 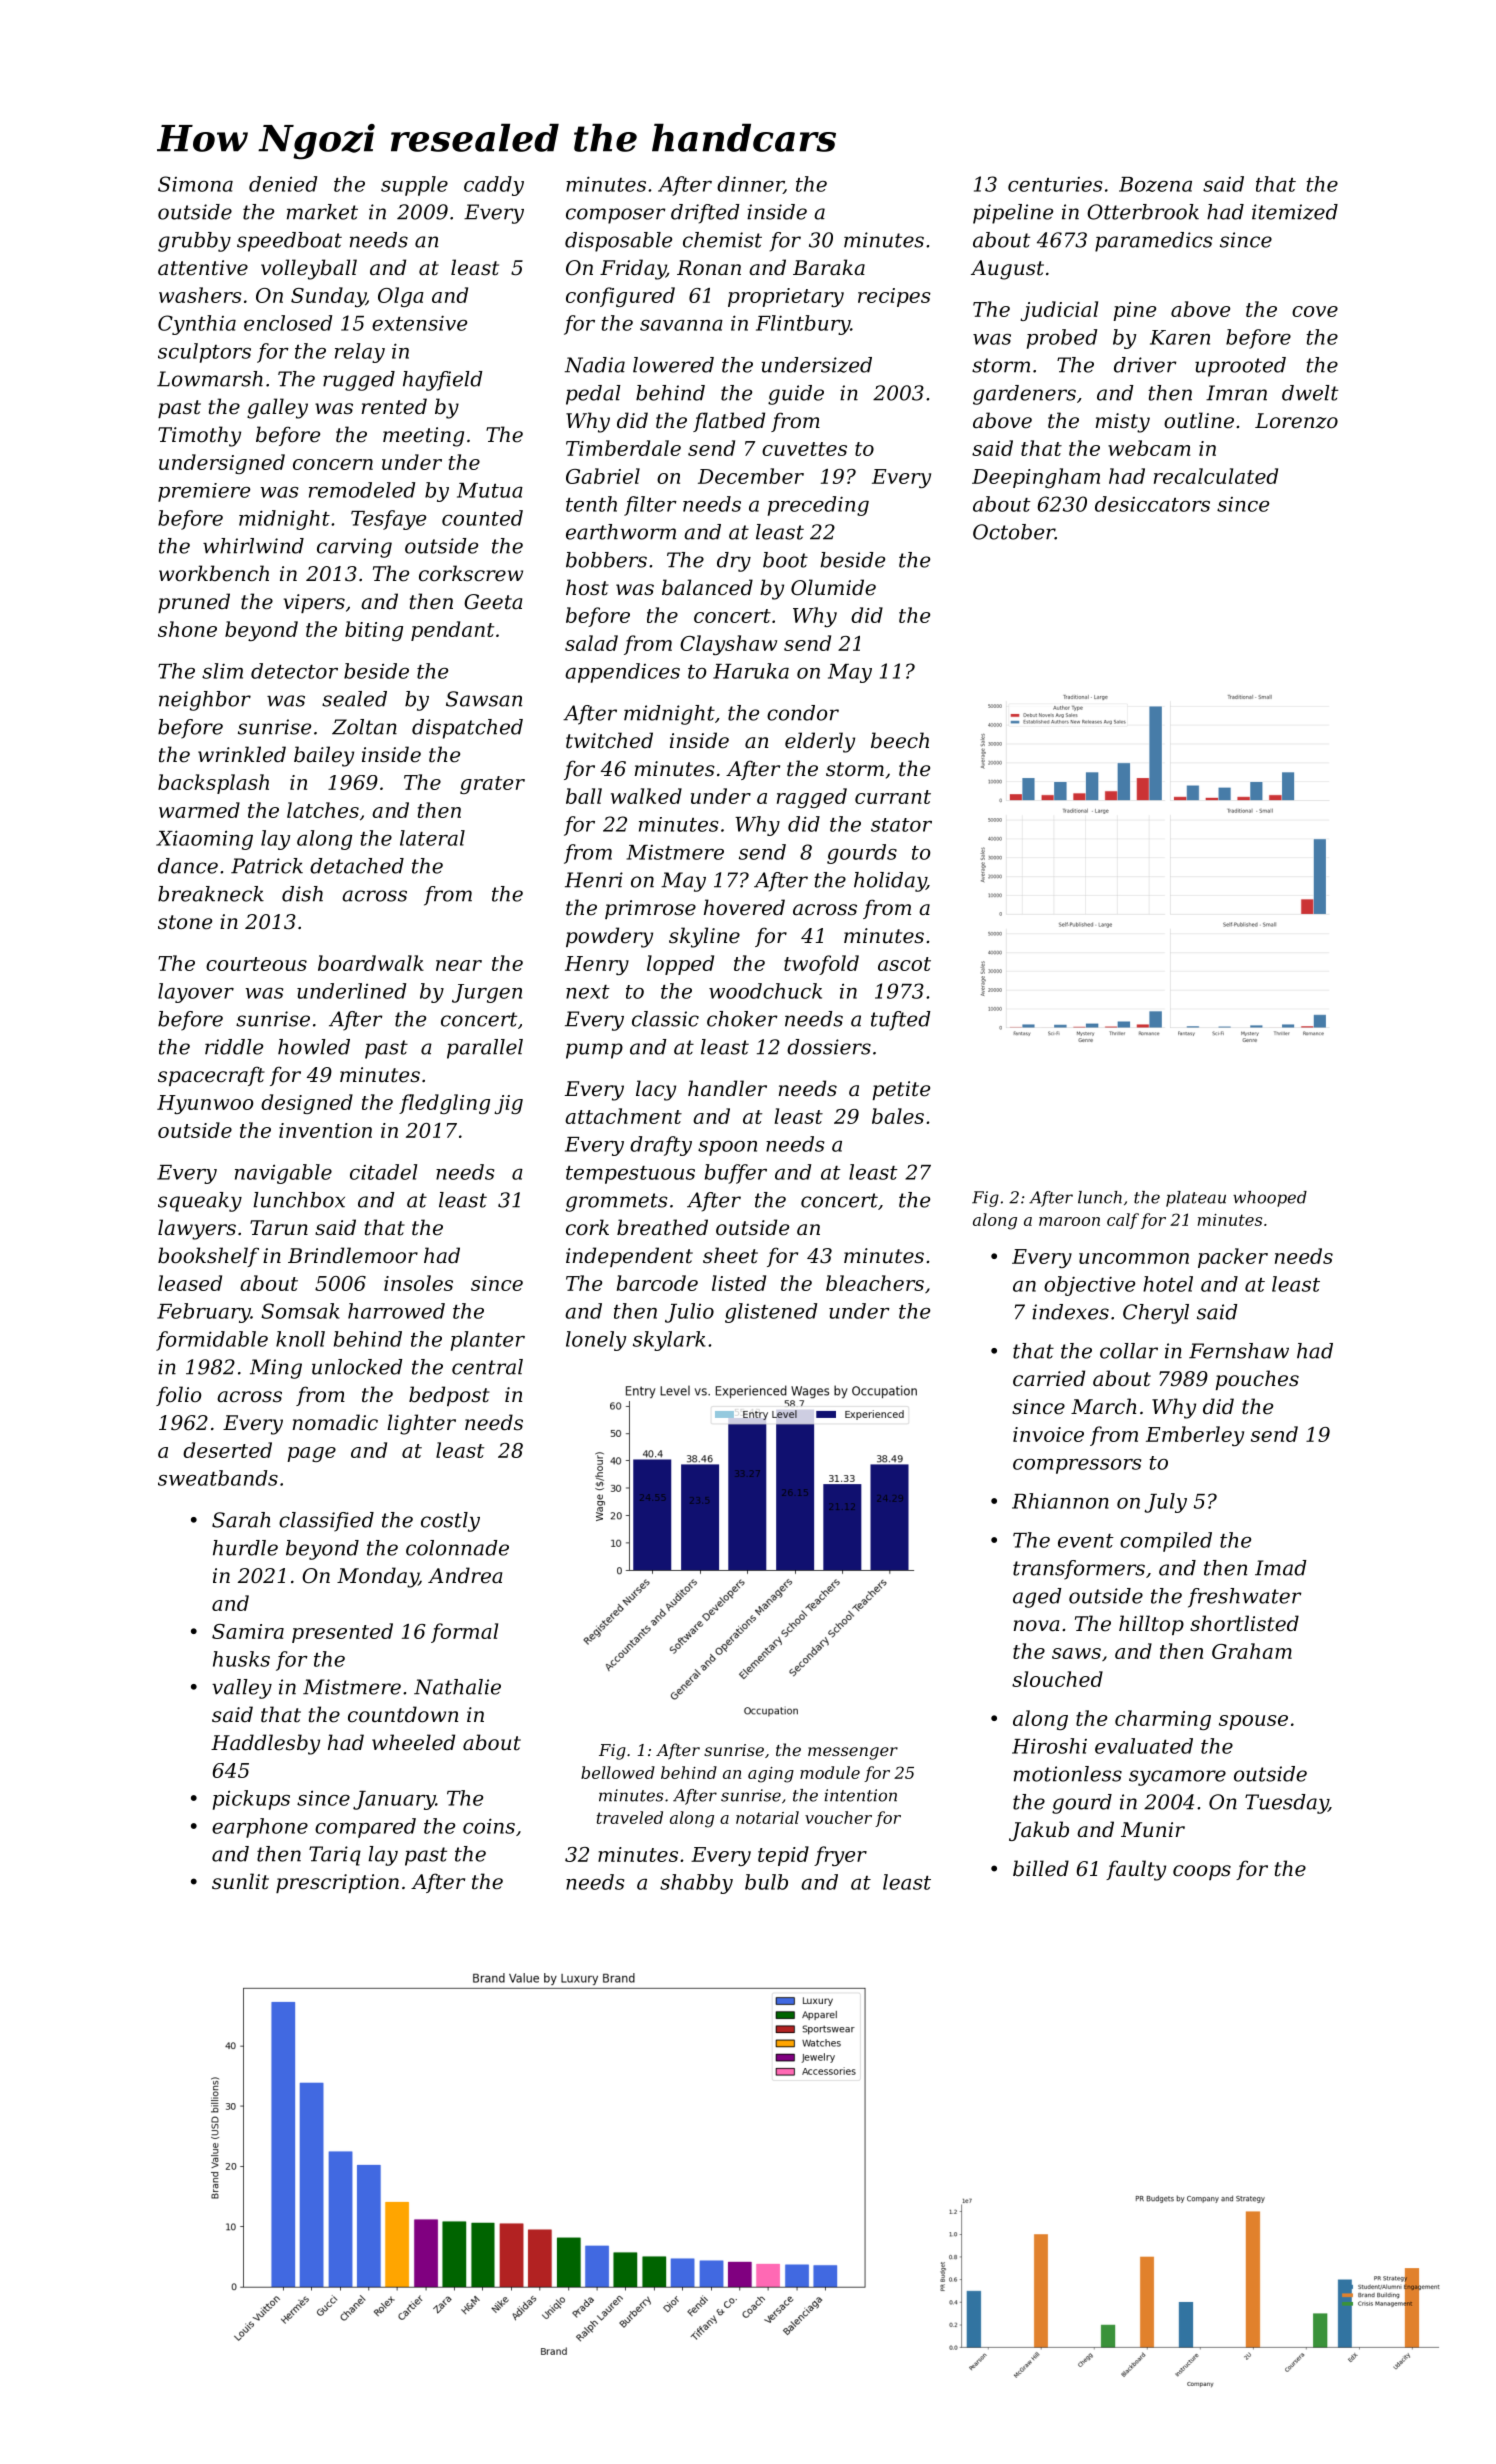 What do you see at coordinates (432, 838) in the screenshot?
I see `lateral` at bounding box center [432, 838].
